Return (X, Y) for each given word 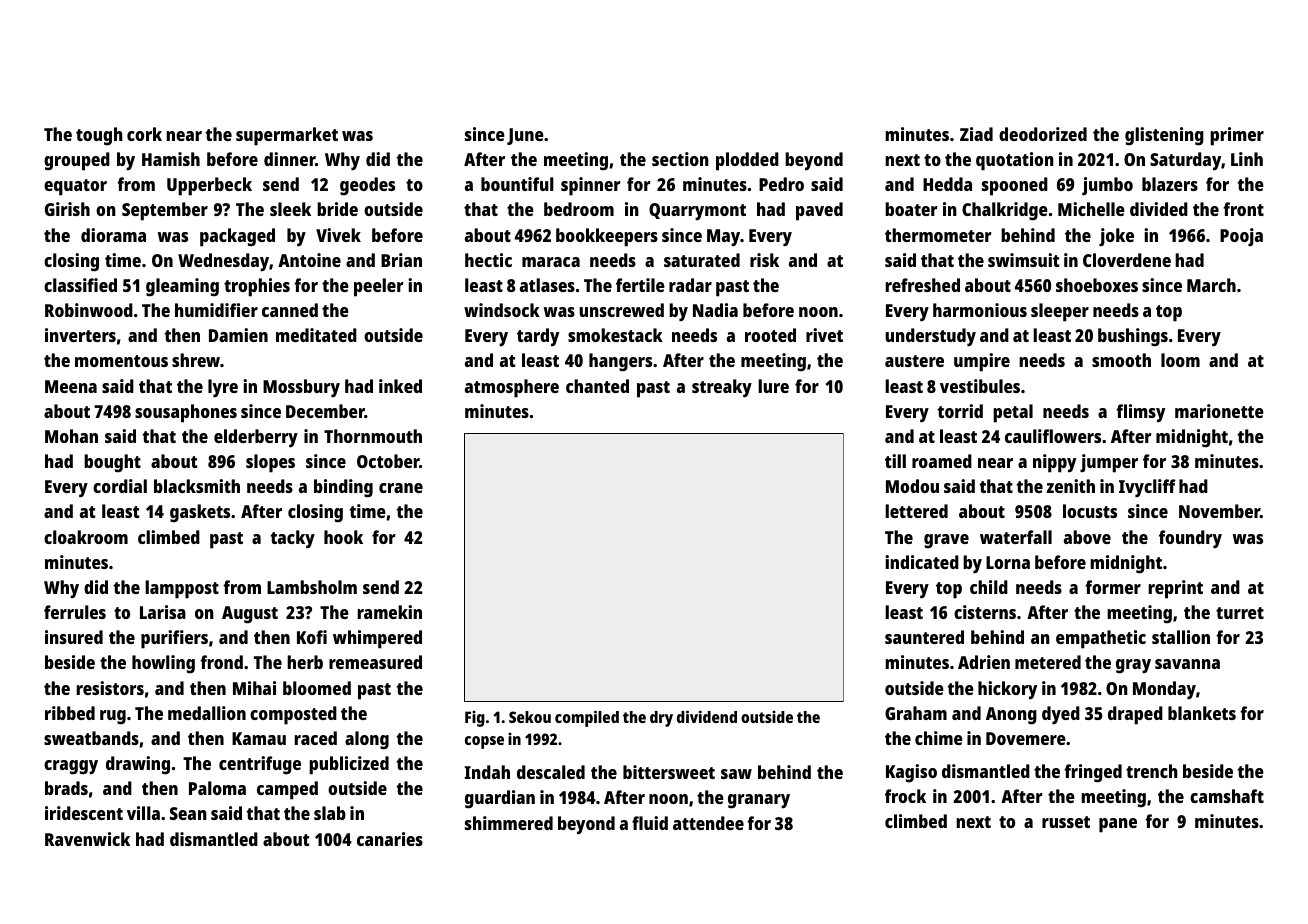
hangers (620, 362)
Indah (487, 772)
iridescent (84, 813)
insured (74, 637)
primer (1237, 136)
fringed (1093, 773)
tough (99, 136)
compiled (587, 718)
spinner (591, 186)
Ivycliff (1147, 488)
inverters (80, 335)
